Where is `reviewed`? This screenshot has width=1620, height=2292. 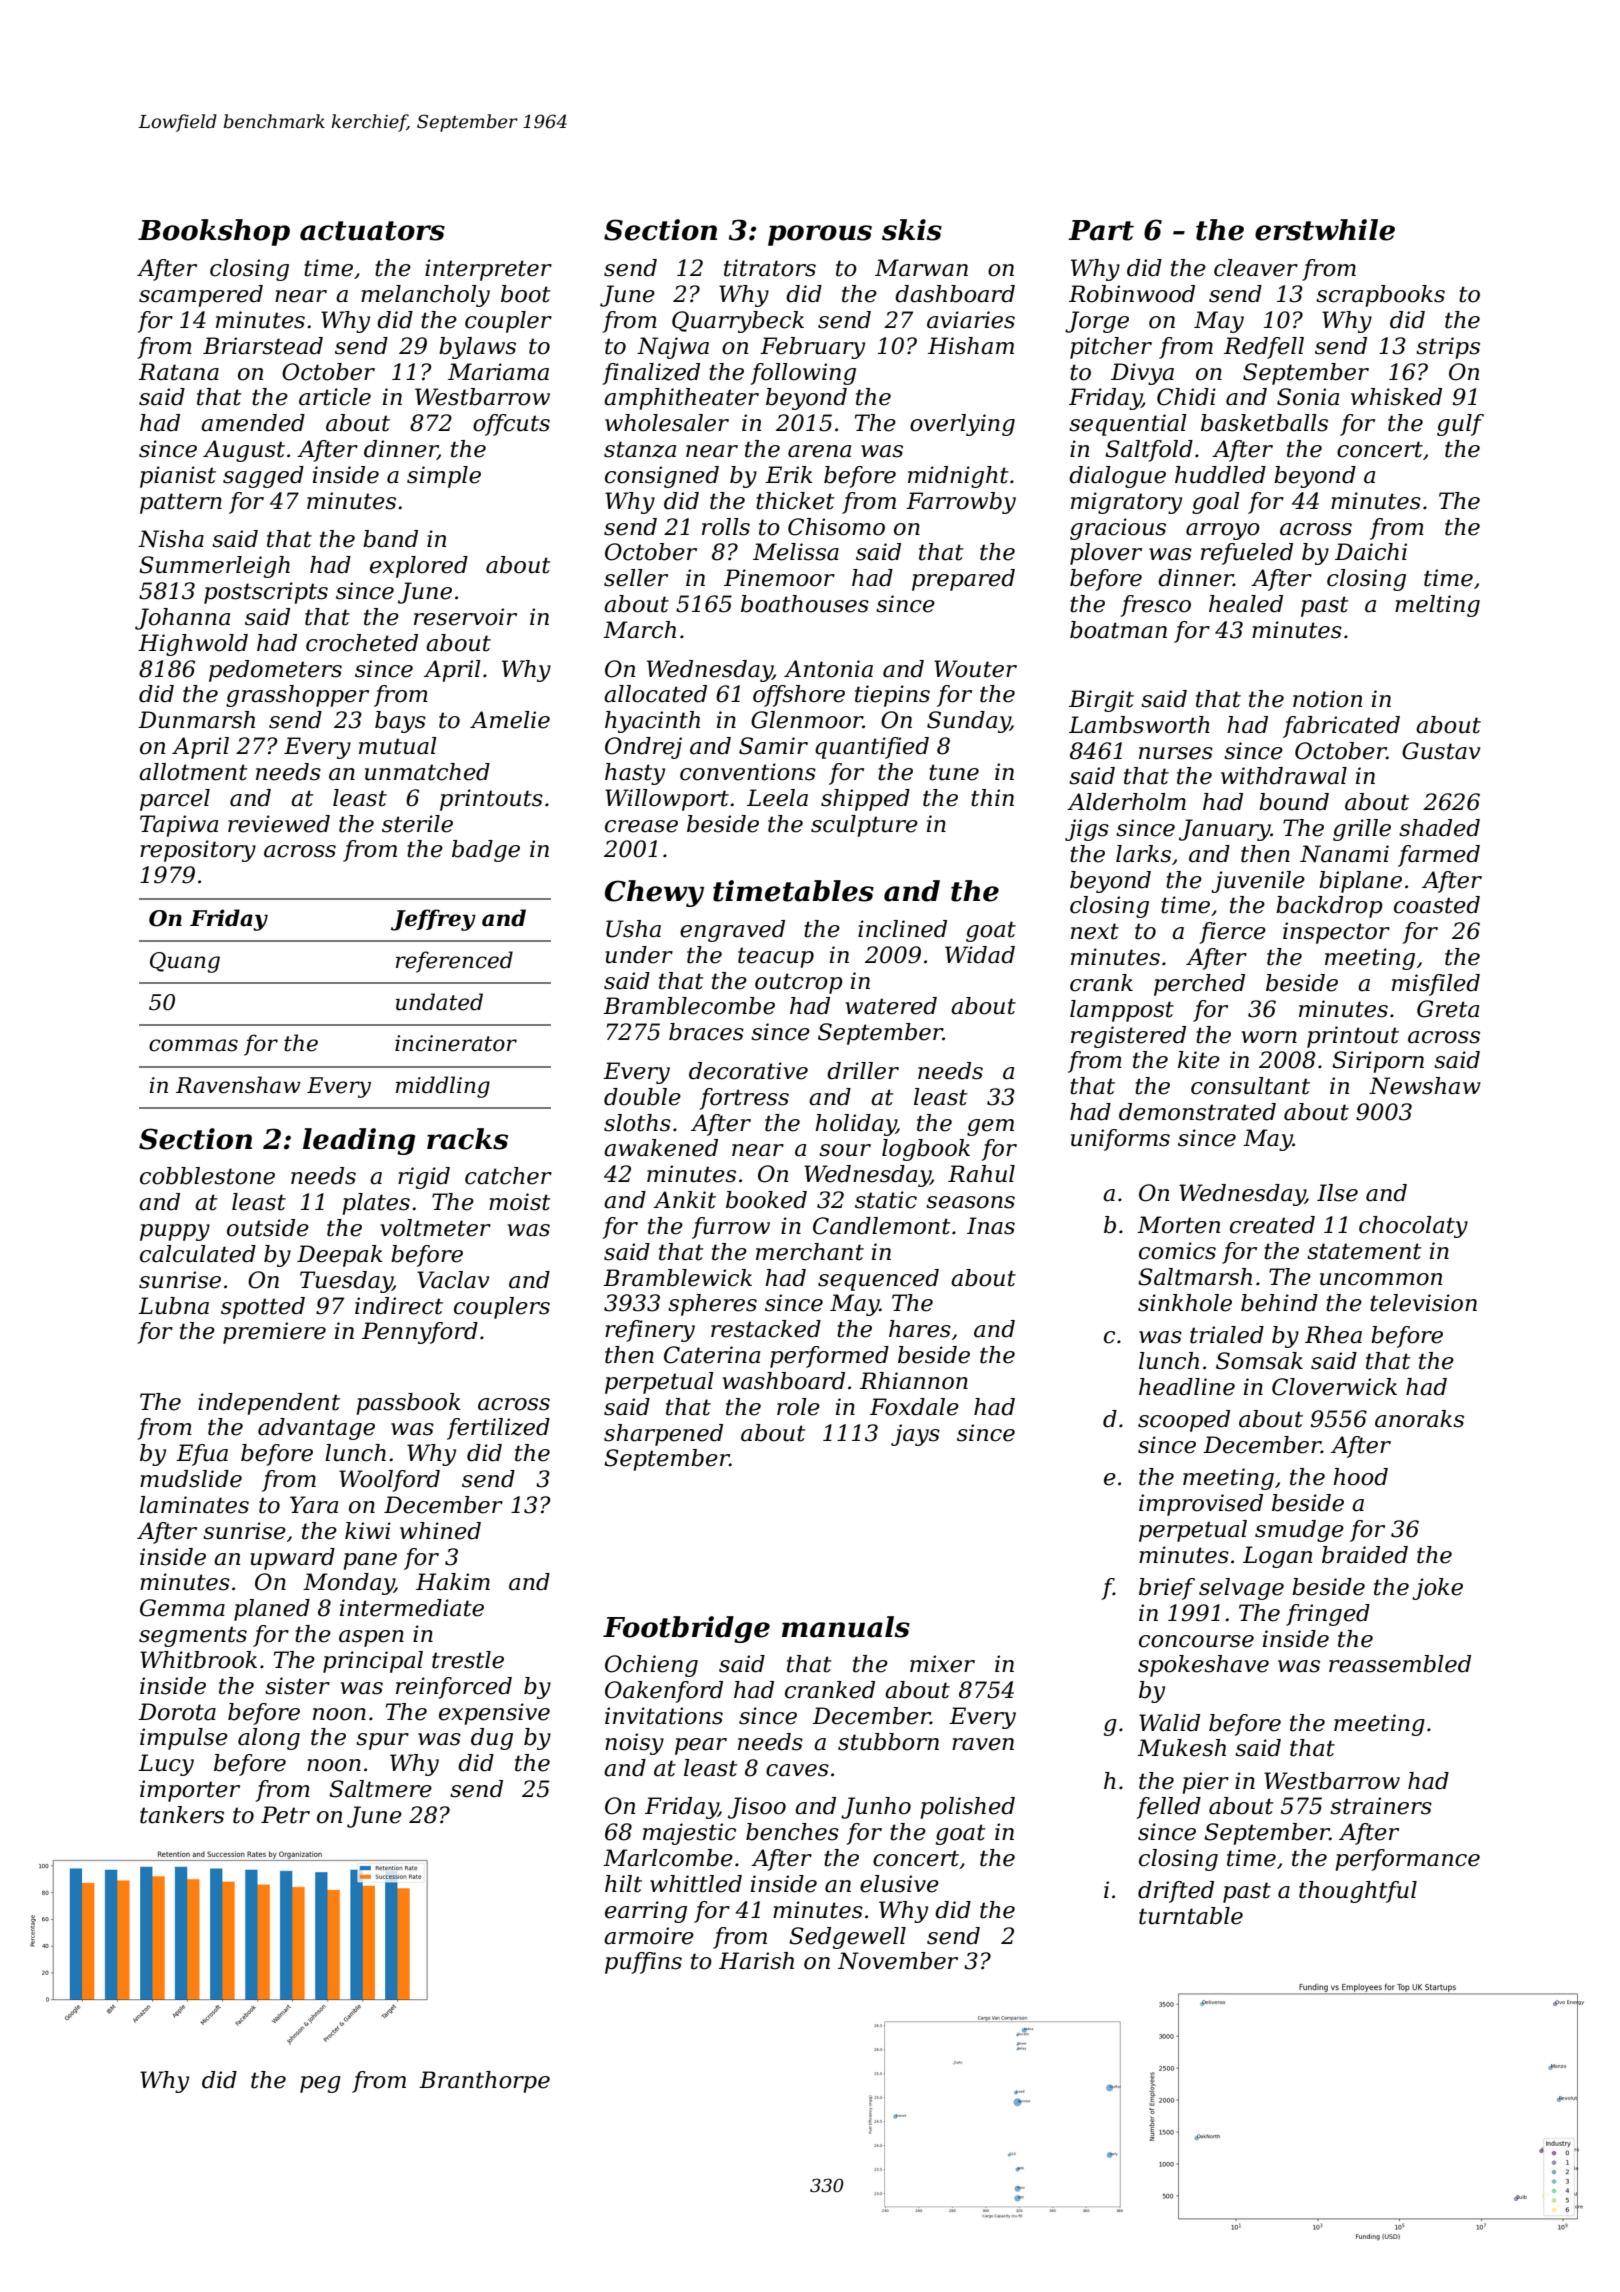 reviewed is located at coordinates (279, 824).
